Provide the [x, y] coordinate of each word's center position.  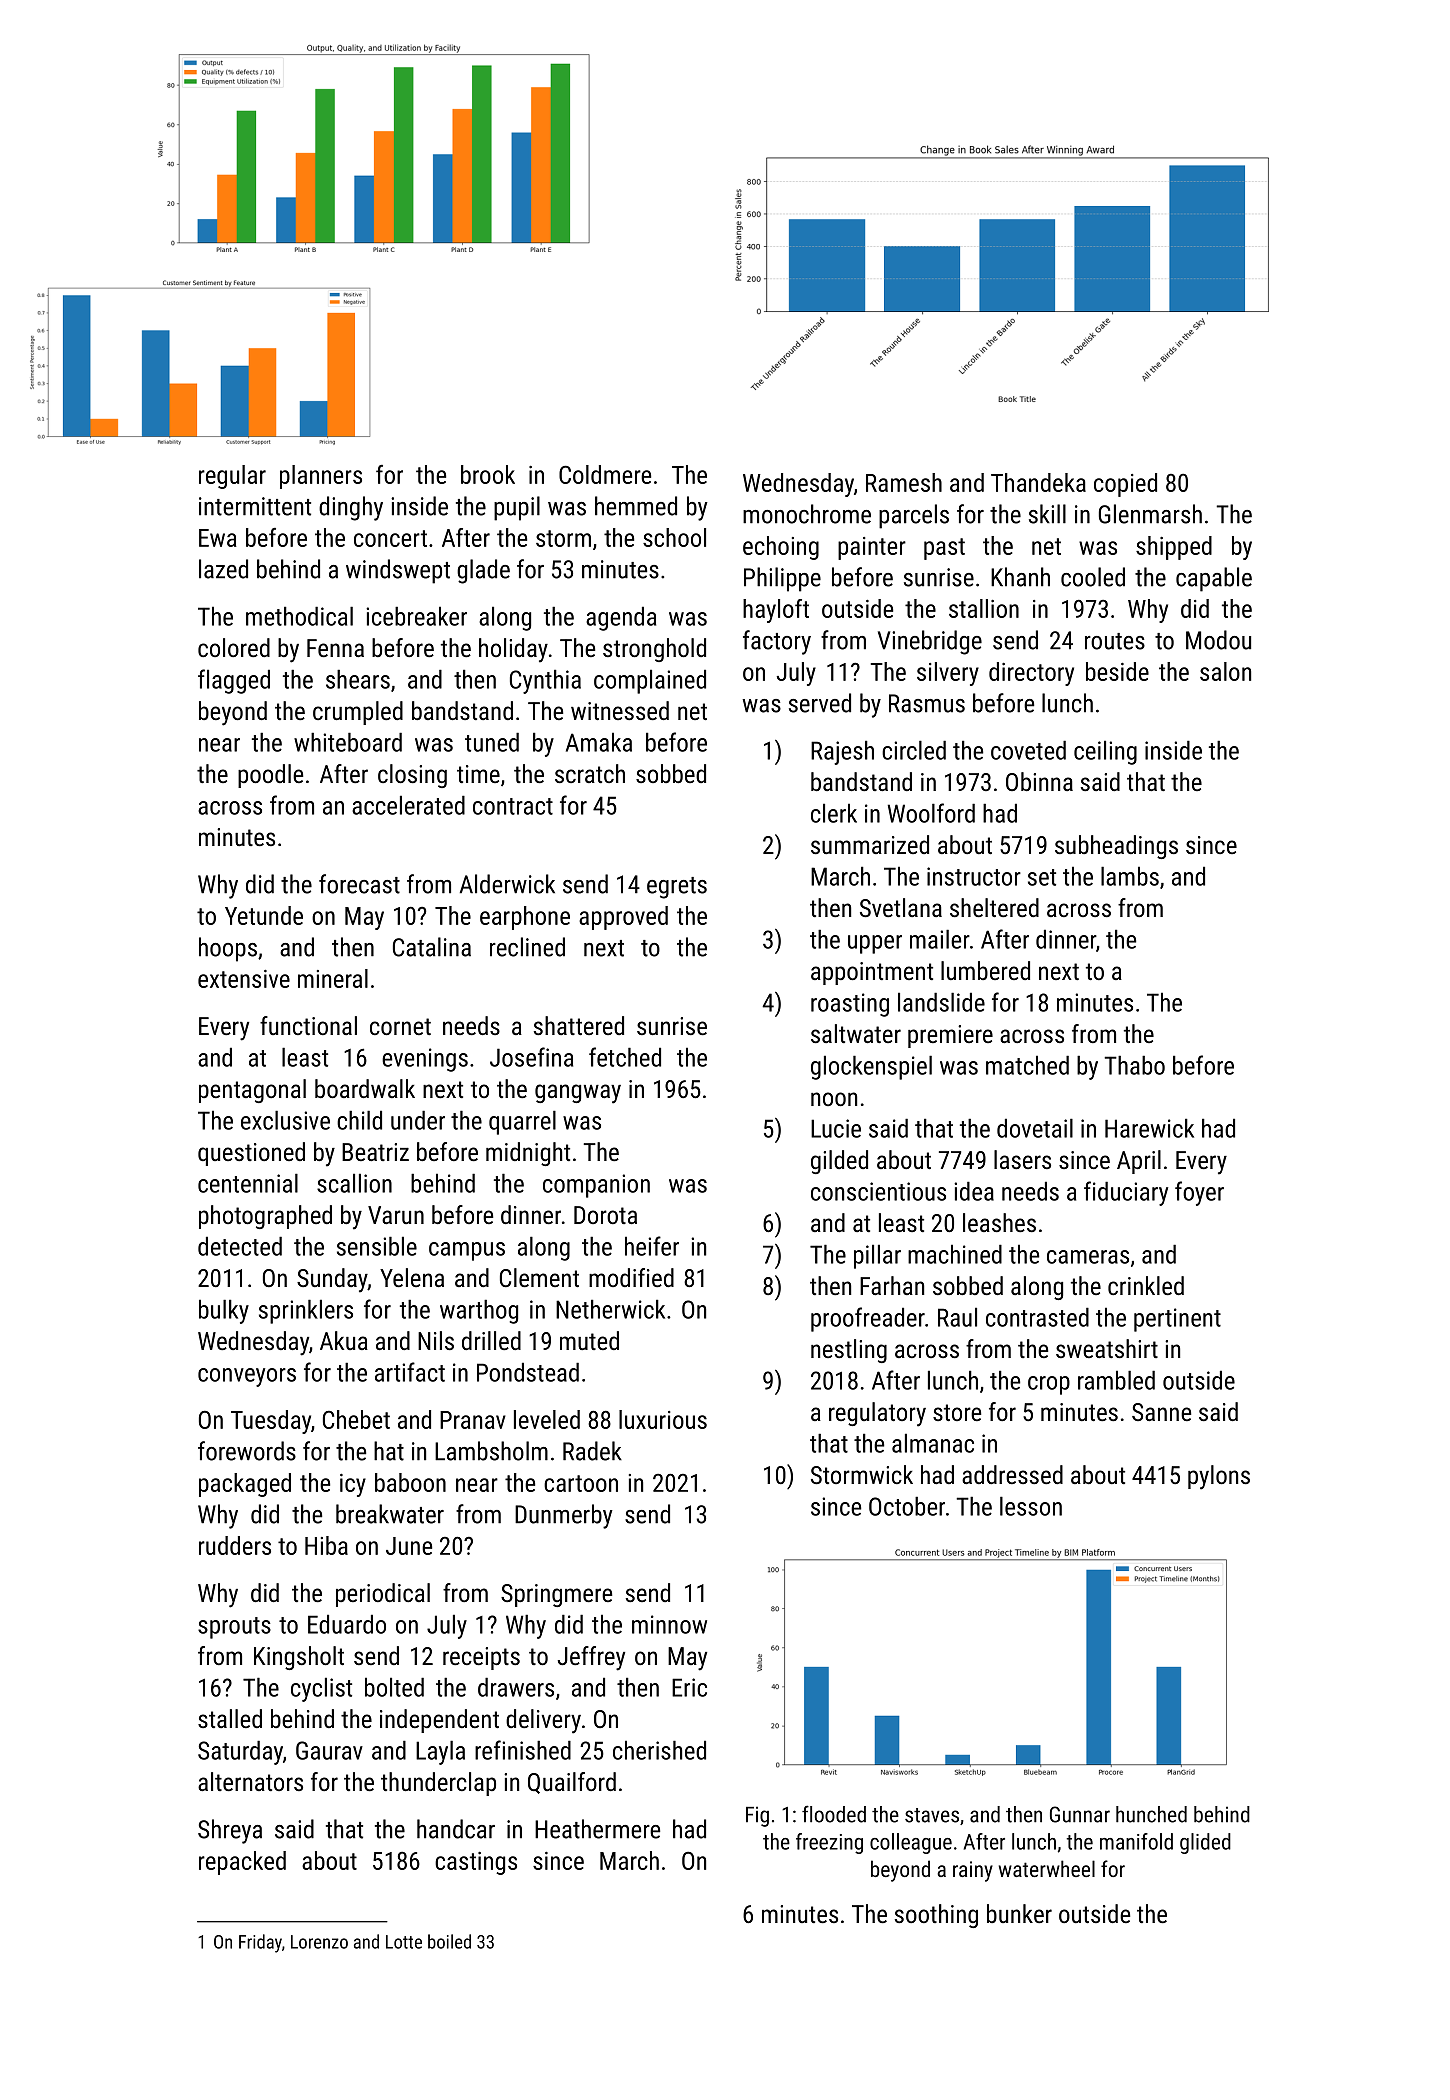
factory [777, 642]
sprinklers [306, 1311]
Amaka [599, 742]
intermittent [255, 506]
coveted [1028, 750]
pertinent [1177, 1320]
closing [412, 776]
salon [1225, 671]
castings [476, 1863]
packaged [245, 1485]
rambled [1116, 1380]
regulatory [877, 1414]
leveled [547, 1419]
